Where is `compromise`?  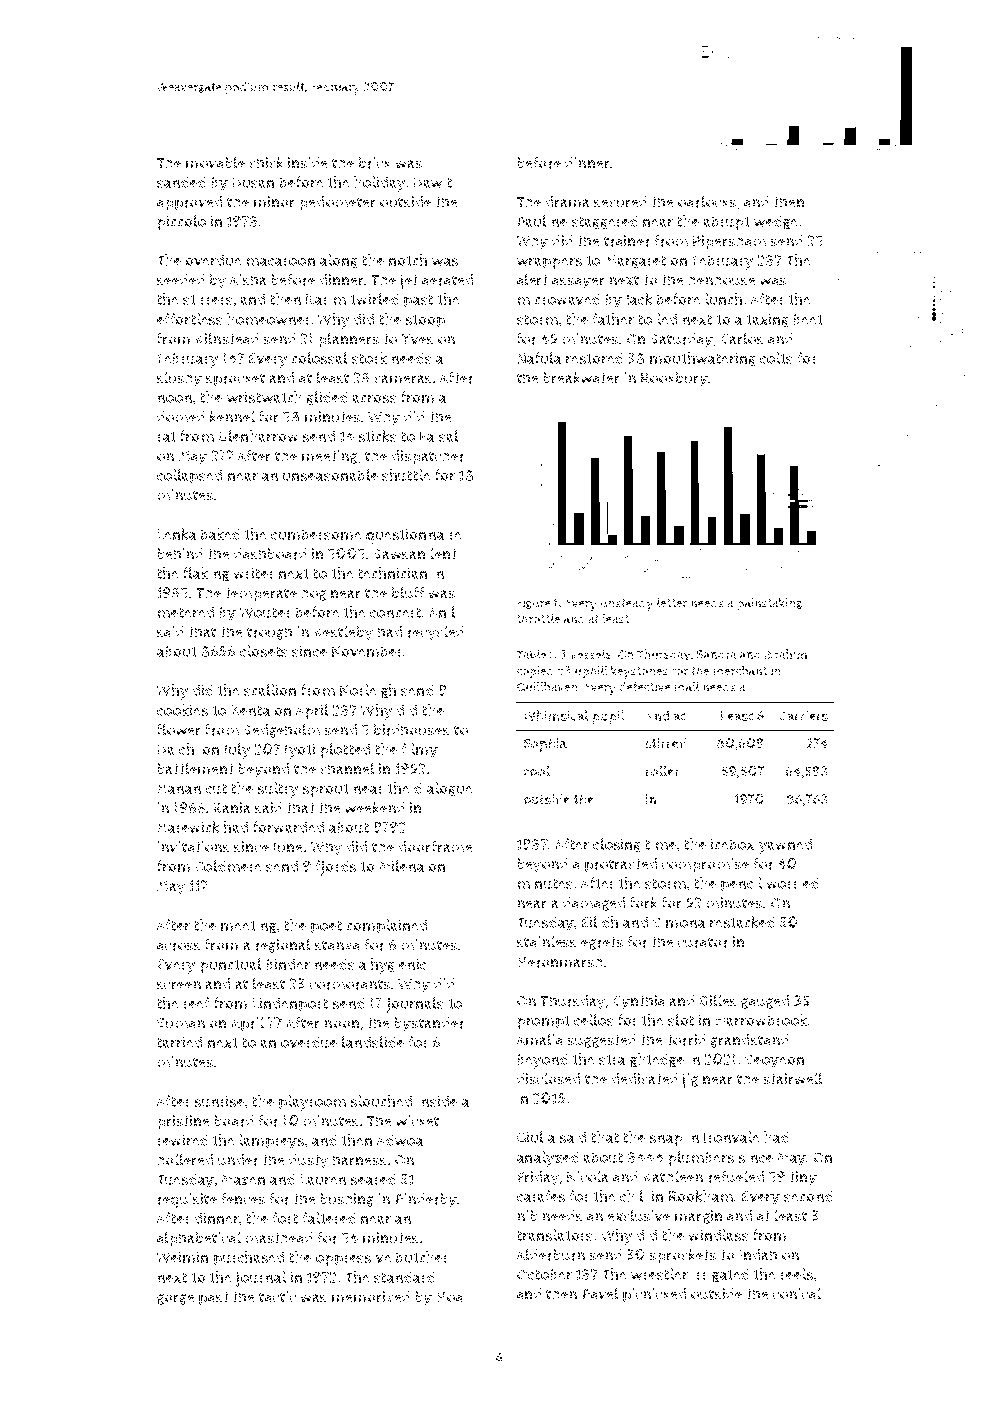 compromise is located at coordinates (705, 866).
